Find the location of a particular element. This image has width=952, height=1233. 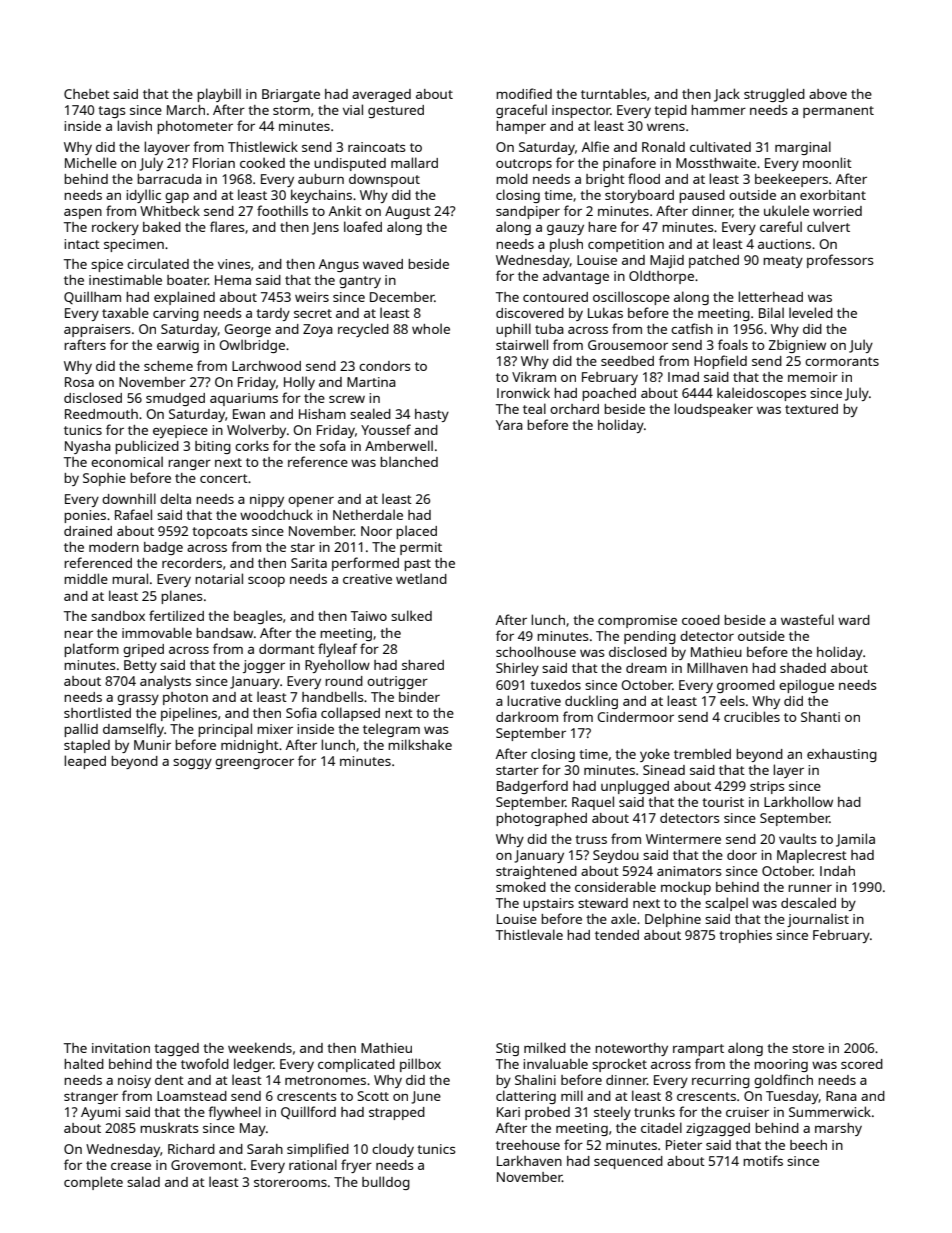

gestured is located at coordinates (396, 111).
